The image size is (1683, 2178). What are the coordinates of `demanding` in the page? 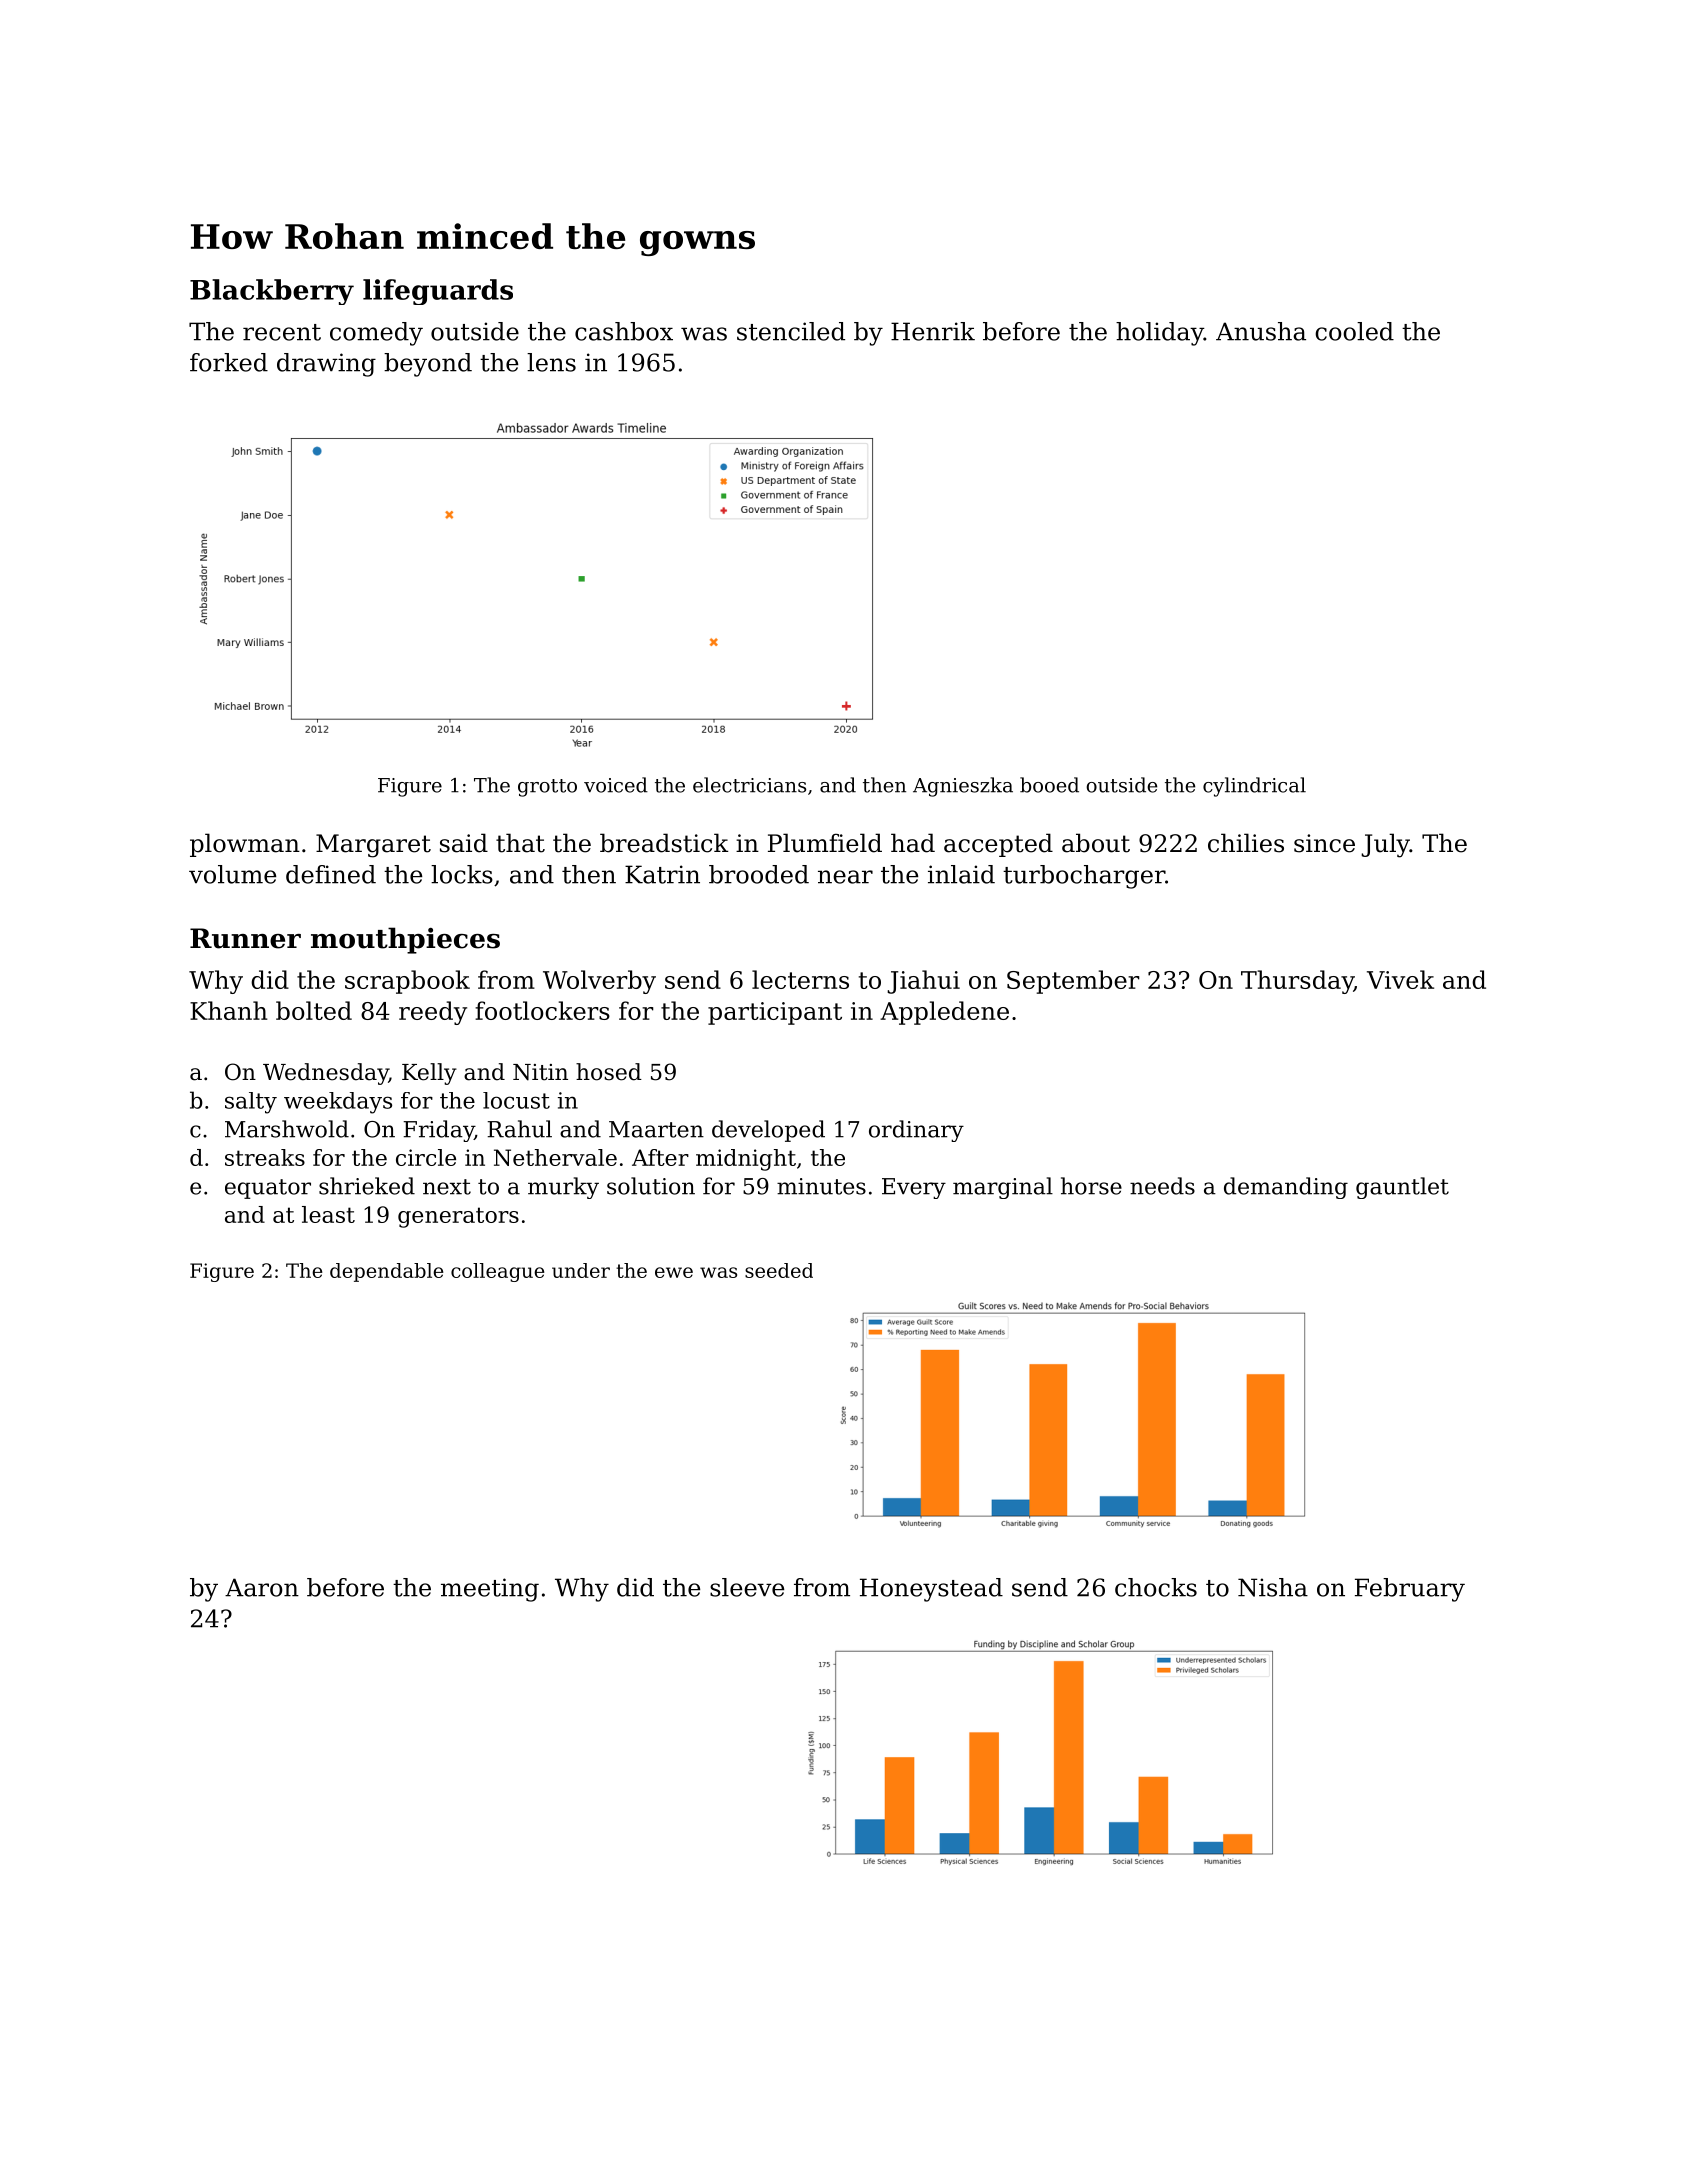 It's located at (1286, 1188).
